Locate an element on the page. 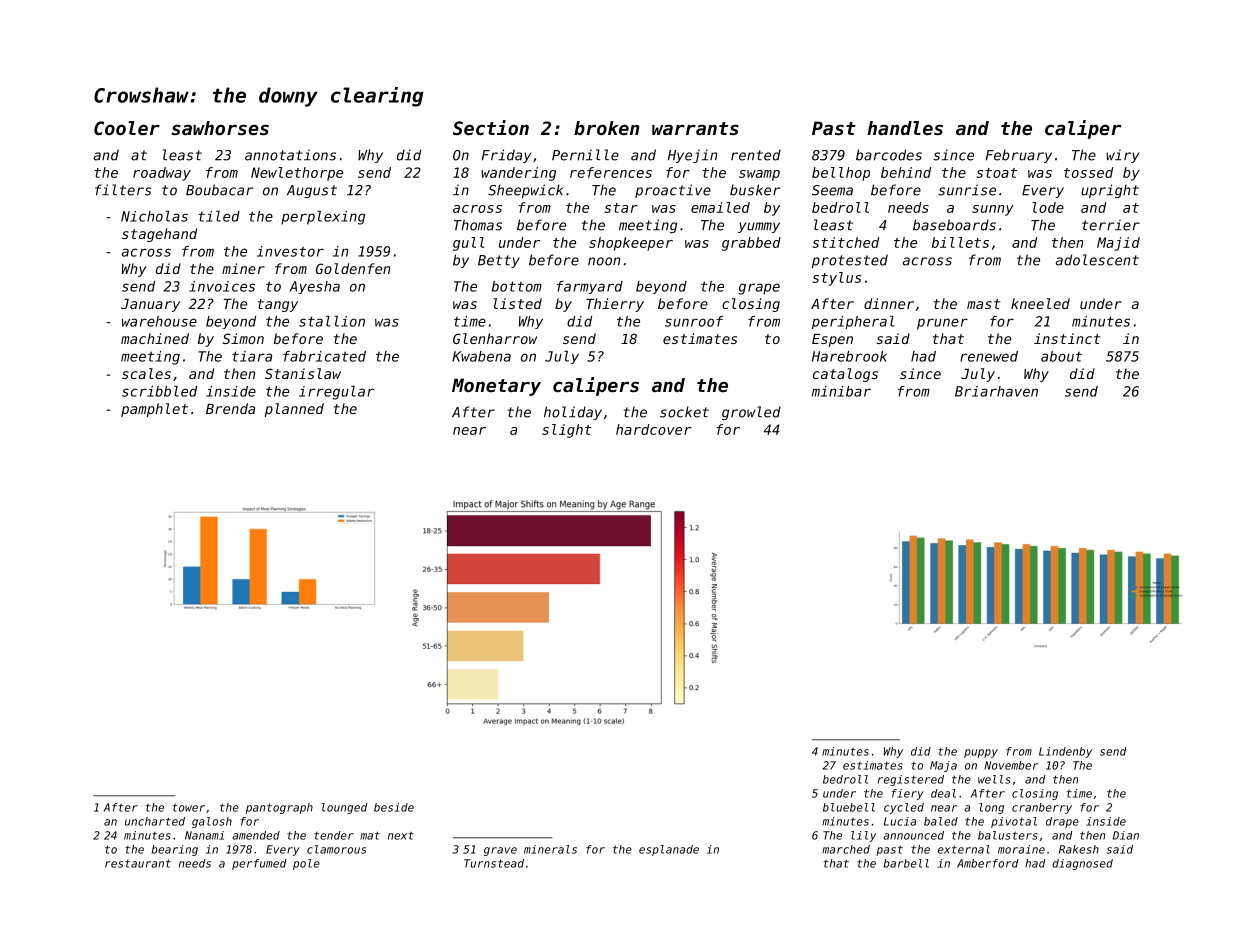  stagehand is located at coordinates (159, 235).
